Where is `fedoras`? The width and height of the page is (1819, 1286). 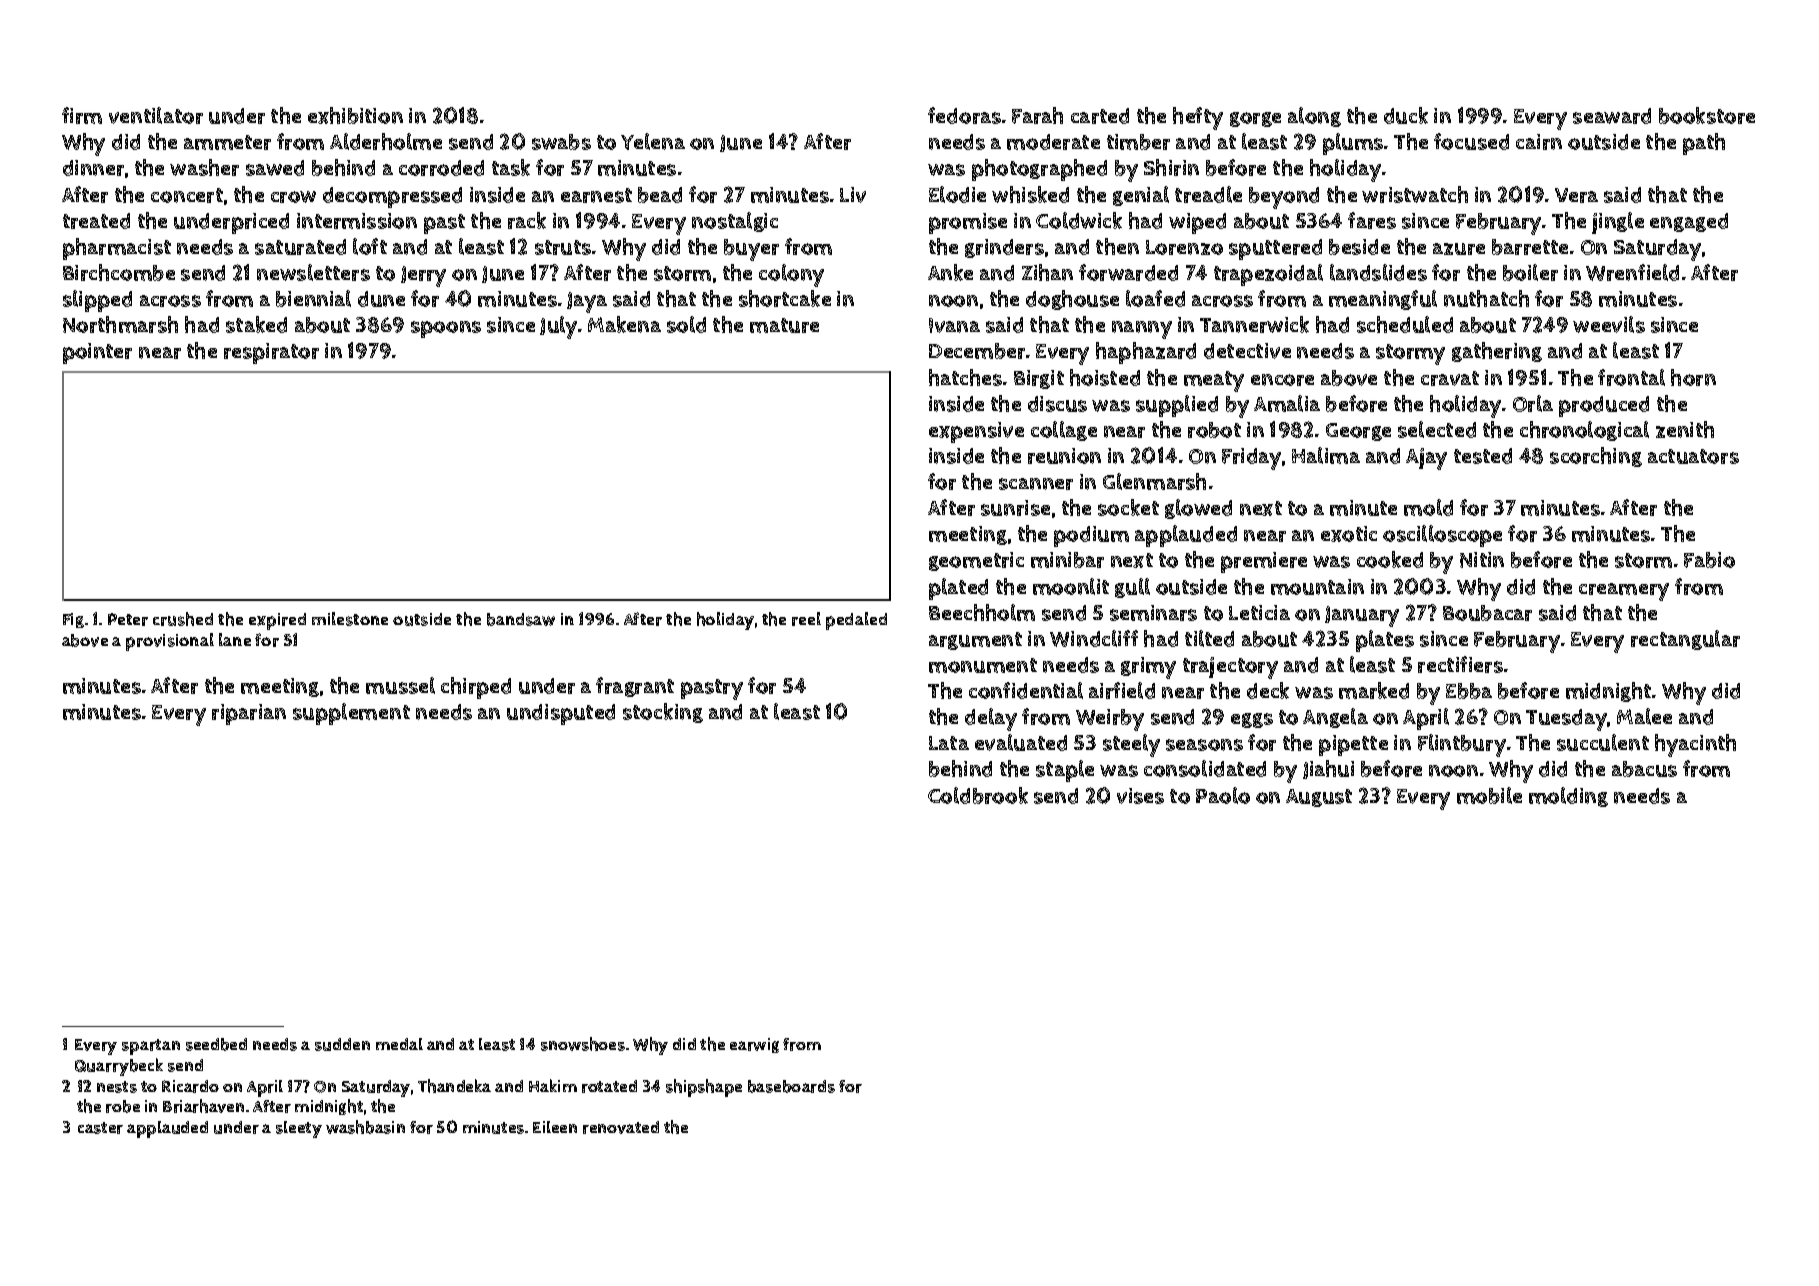
fedoras is located at coordinates (964, 115).
